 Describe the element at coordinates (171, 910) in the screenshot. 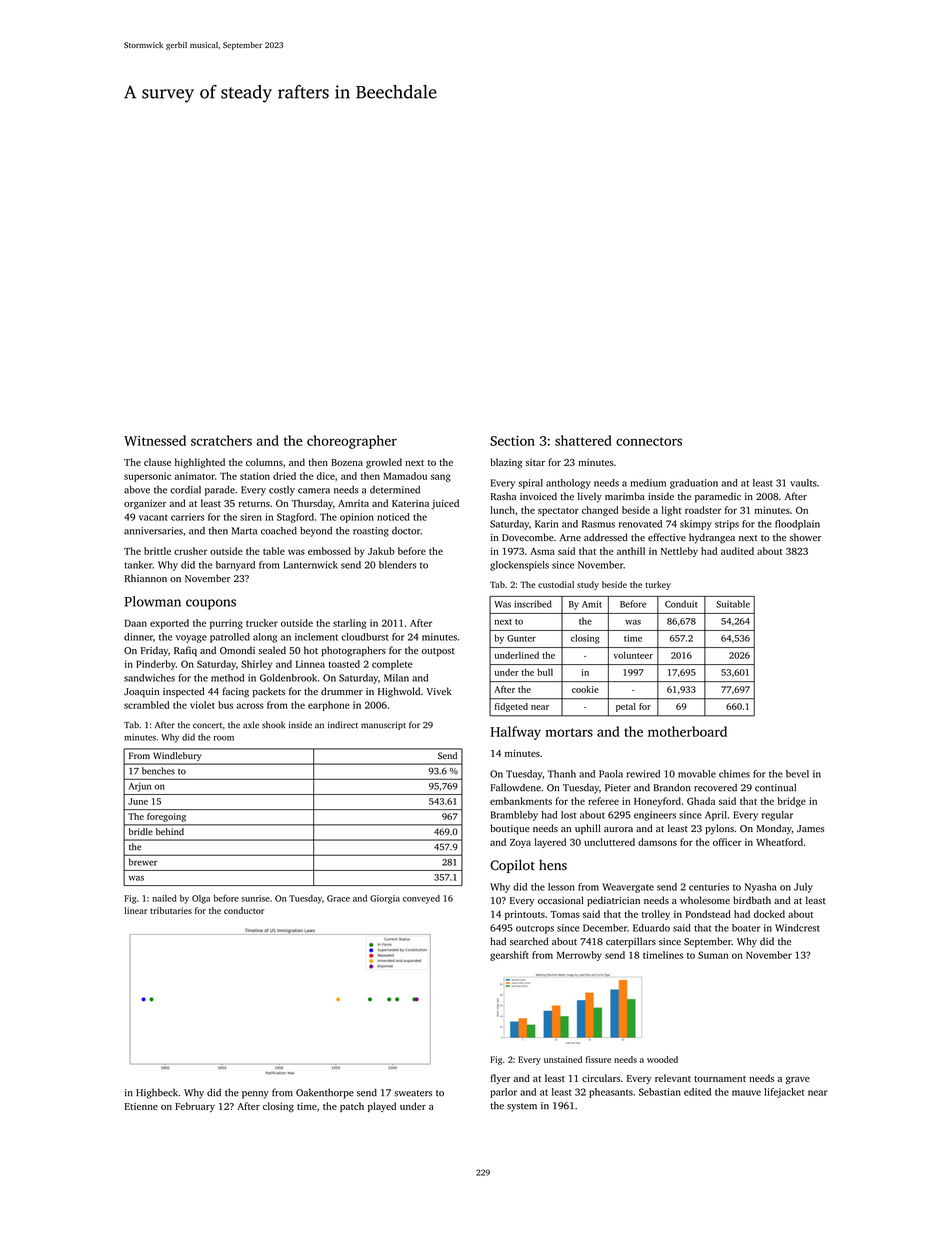

I see `tributaries` at that location.
